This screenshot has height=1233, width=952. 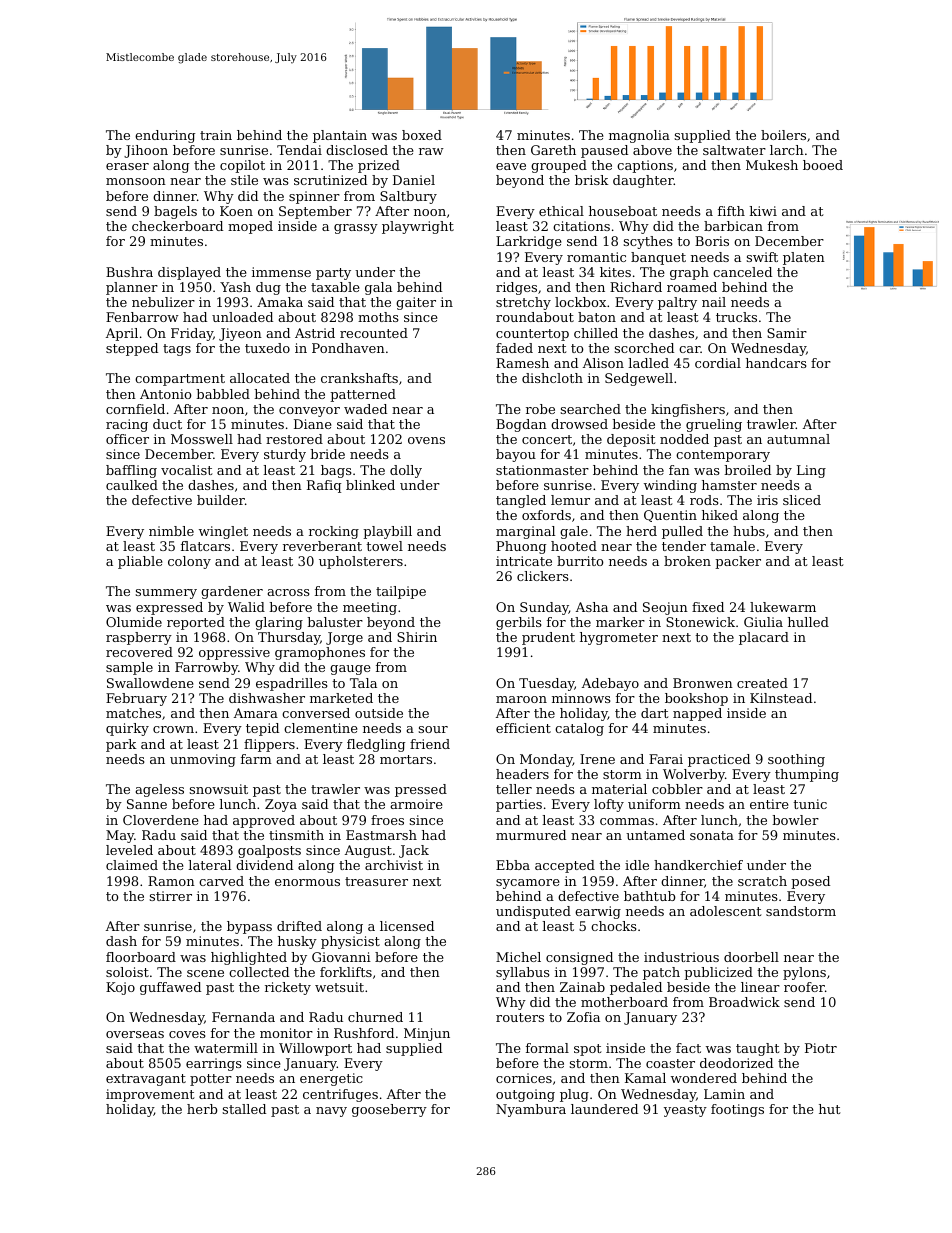 What do you see at coordinates (531, 1110) in the screenshot?
I see `Nyambura` at bounding box center [531, 1110].
